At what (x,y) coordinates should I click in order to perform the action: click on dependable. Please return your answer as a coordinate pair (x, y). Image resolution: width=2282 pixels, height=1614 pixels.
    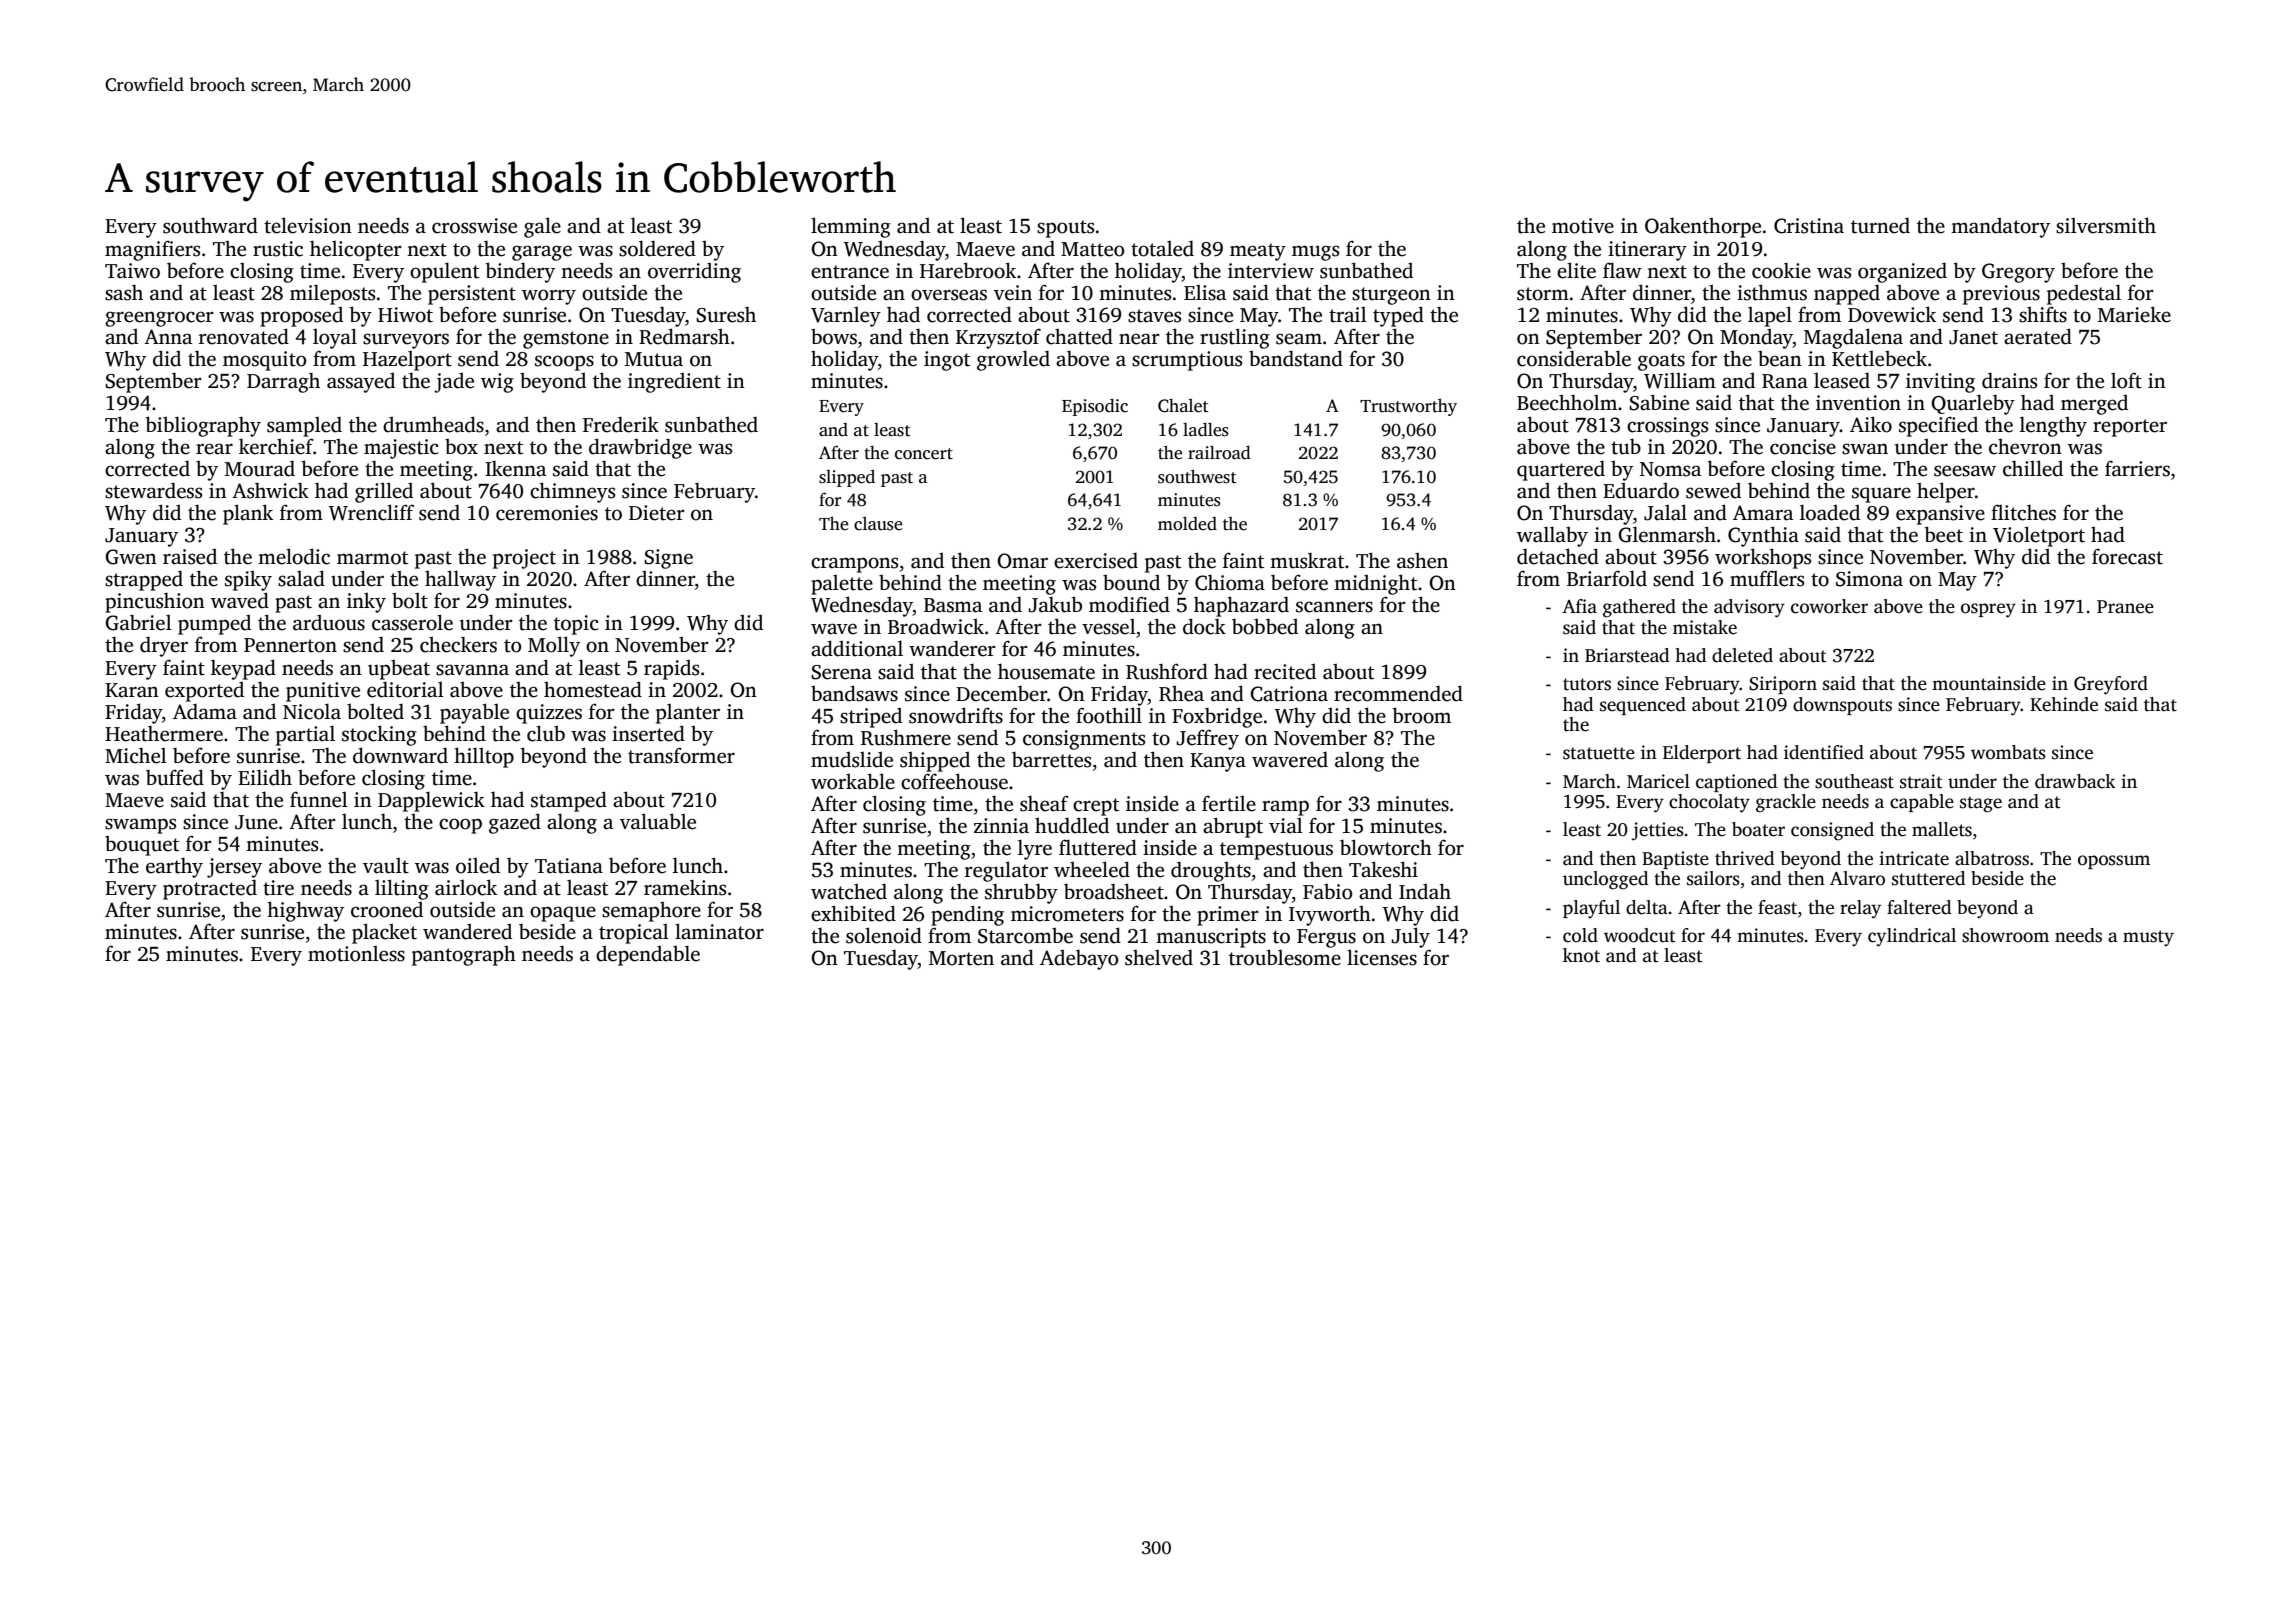
    Looking at the image, I should click on (648, 955).
